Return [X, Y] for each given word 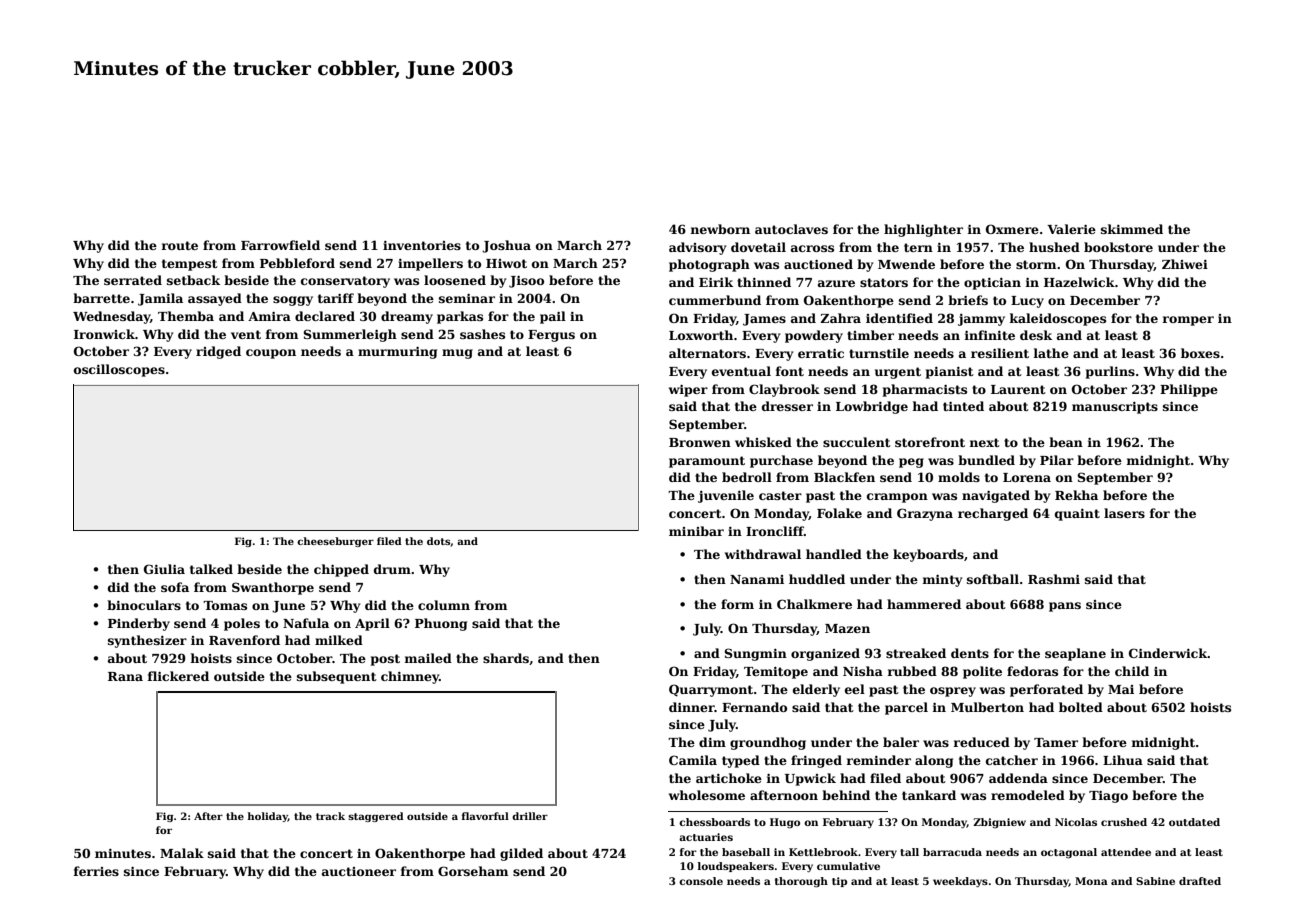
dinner [692, 707]
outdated [1194, 822]
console [701, 881]
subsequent [337, 677]
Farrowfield [280, 245]
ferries [96, 871]
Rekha [1076, 495]
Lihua [1123, 760]
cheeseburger [335, 542]
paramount [707, 462]
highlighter [923, 230]
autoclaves [791, 229]
